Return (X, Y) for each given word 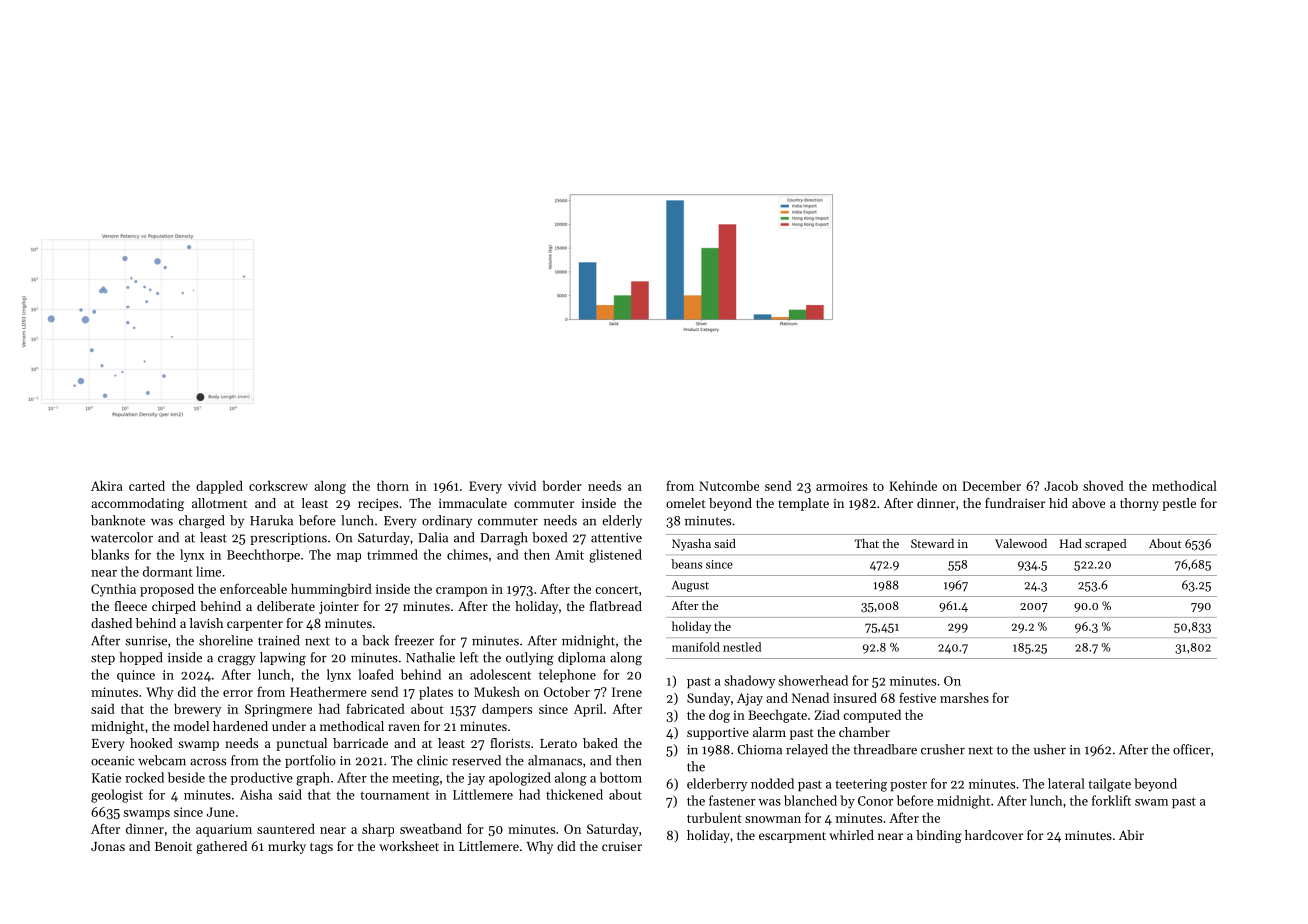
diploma (581, 658)
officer (1191, 749)
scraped (1105, 545)
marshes (964, 698)
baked (600, 743)
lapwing (283, 659)
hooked (151, 743)
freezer (414, 640)
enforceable (253, 588)
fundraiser (1015, 503)
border (562, 485)
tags (321, 848)
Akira (107, 485)
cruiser (622, 846)
